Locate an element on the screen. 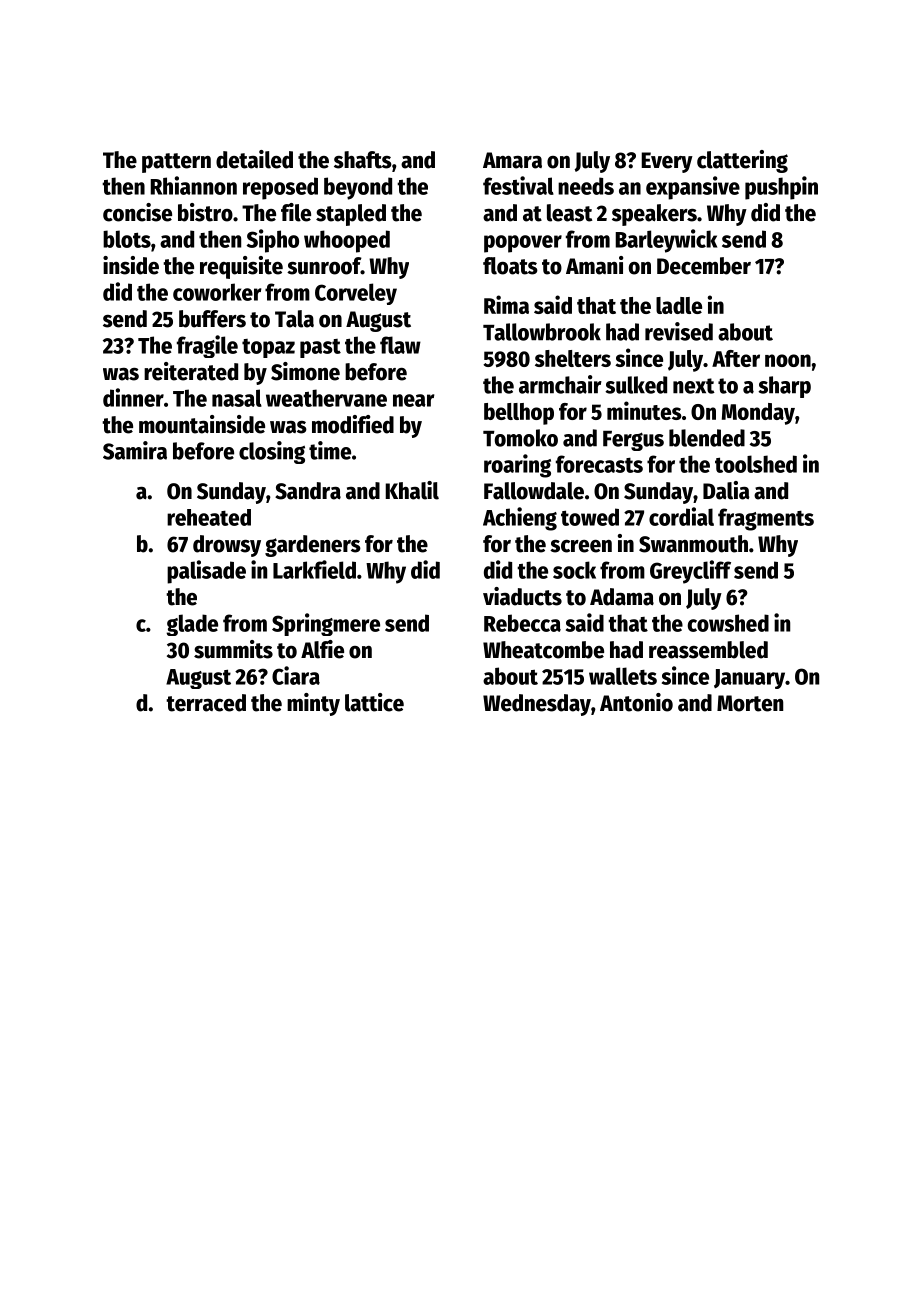 The width and height of the screenshot is (924, 1314). sock is located at coordinates (574, 570).
